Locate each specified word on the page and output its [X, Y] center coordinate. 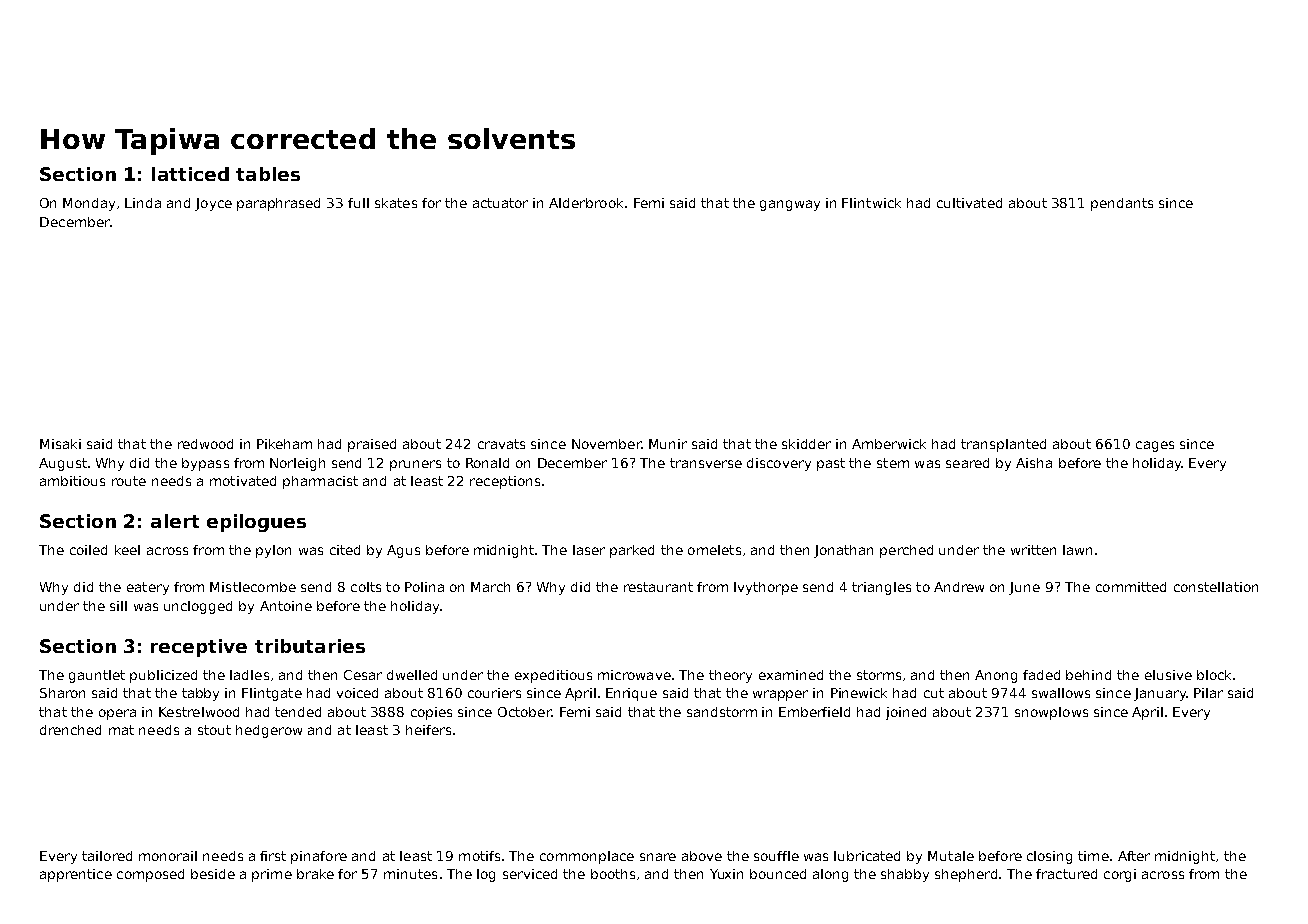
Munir [668, 444]
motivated [243, 481]
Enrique [631, 694]
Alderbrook [586, 203]
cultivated [969, 203]
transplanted [1003, 445]
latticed [190, 174]
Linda [143, 203]
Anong [996, 676]
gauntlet [97, 676]
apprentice [76, 875]
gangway [790, 205]
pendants [1122, 204]
